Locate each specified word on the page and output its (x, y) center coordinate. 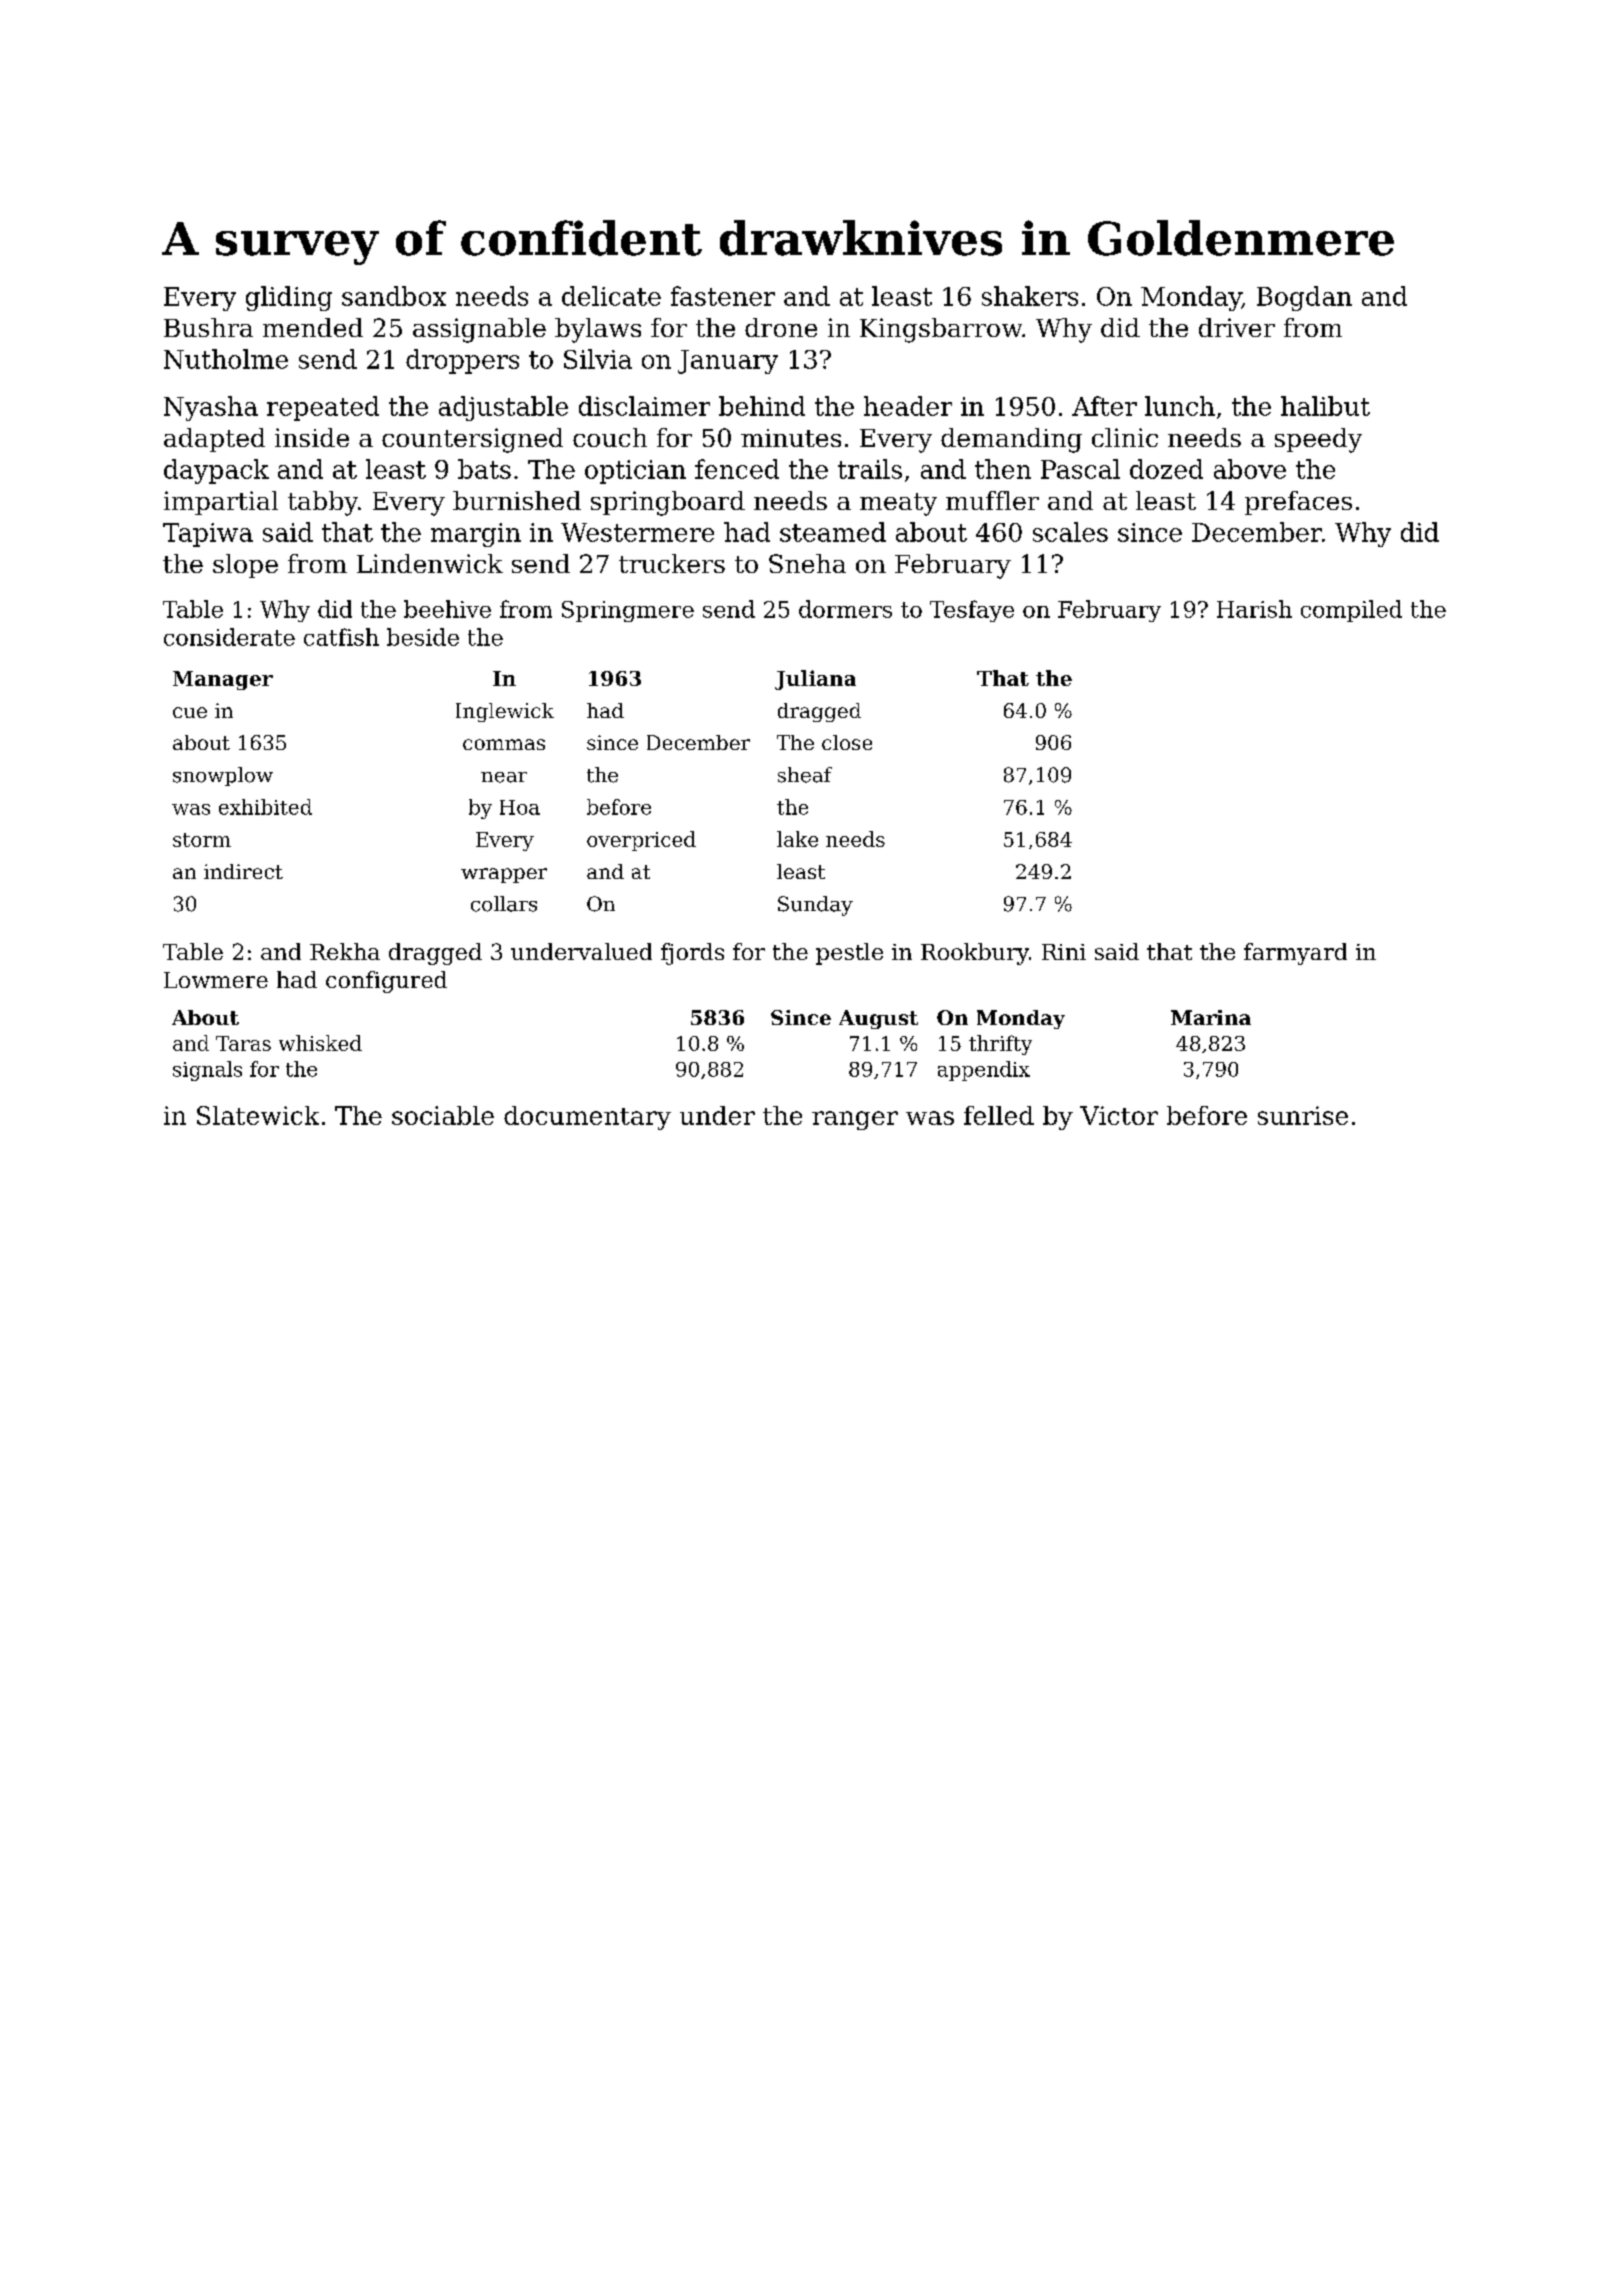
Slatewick (258, 1115)
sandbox (394, 296)
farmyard (1295, 954)
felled (999, 1115)
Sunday (815, 906)
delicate (611, 296)
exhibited (265, 807)
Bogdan (1304, 298)
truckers (672, 563)
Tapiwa (208, 535)
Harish (1254, 609)
